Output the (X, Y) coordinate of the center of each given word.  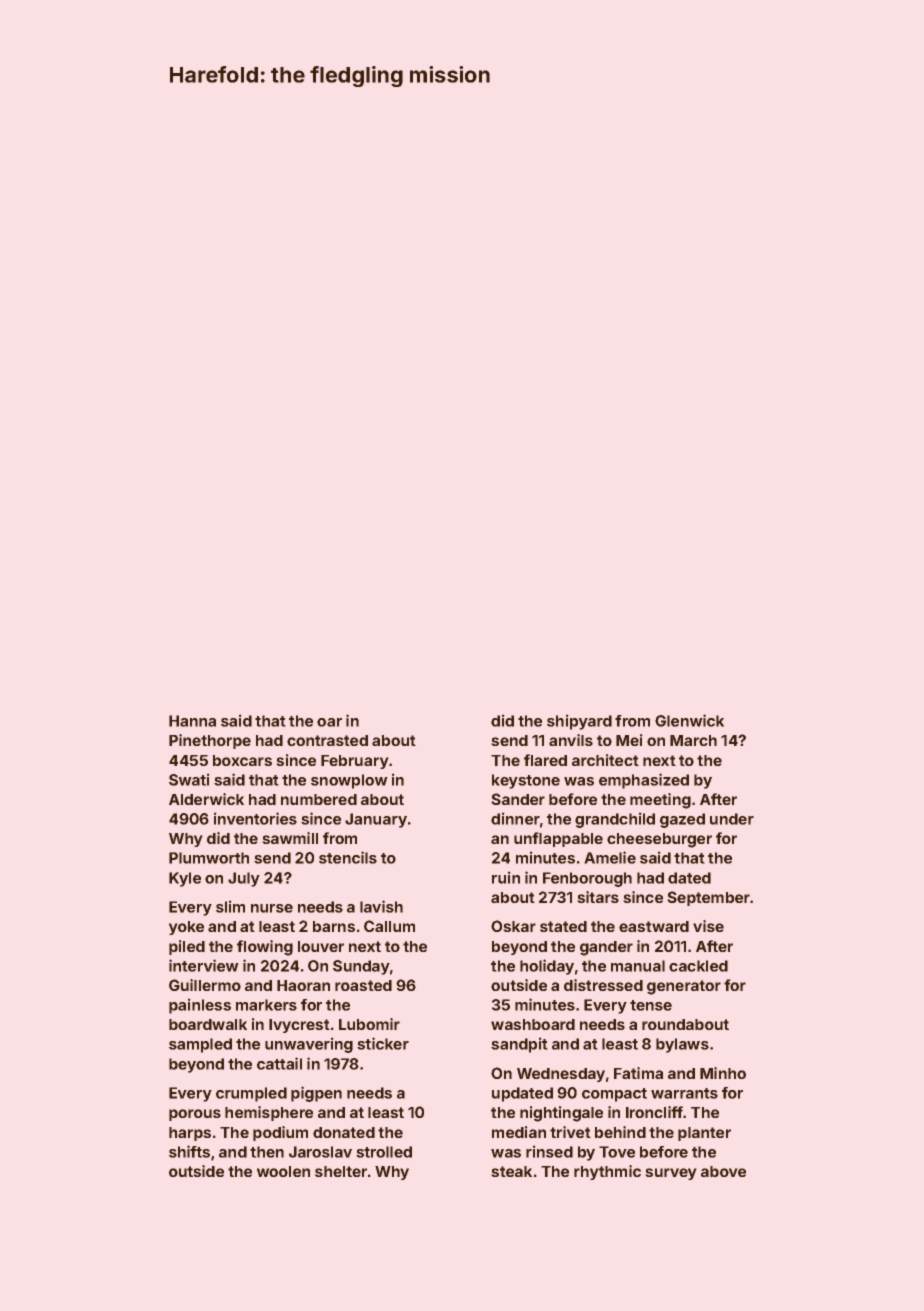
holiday (547, 967)
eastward (654, 926)
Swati (189, 779)
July (244, 879)
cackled (698, 966)
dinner (515, 818)
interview (204, 965)
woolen (283, 1171)
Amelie (610, 857)
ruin (506, 877)
